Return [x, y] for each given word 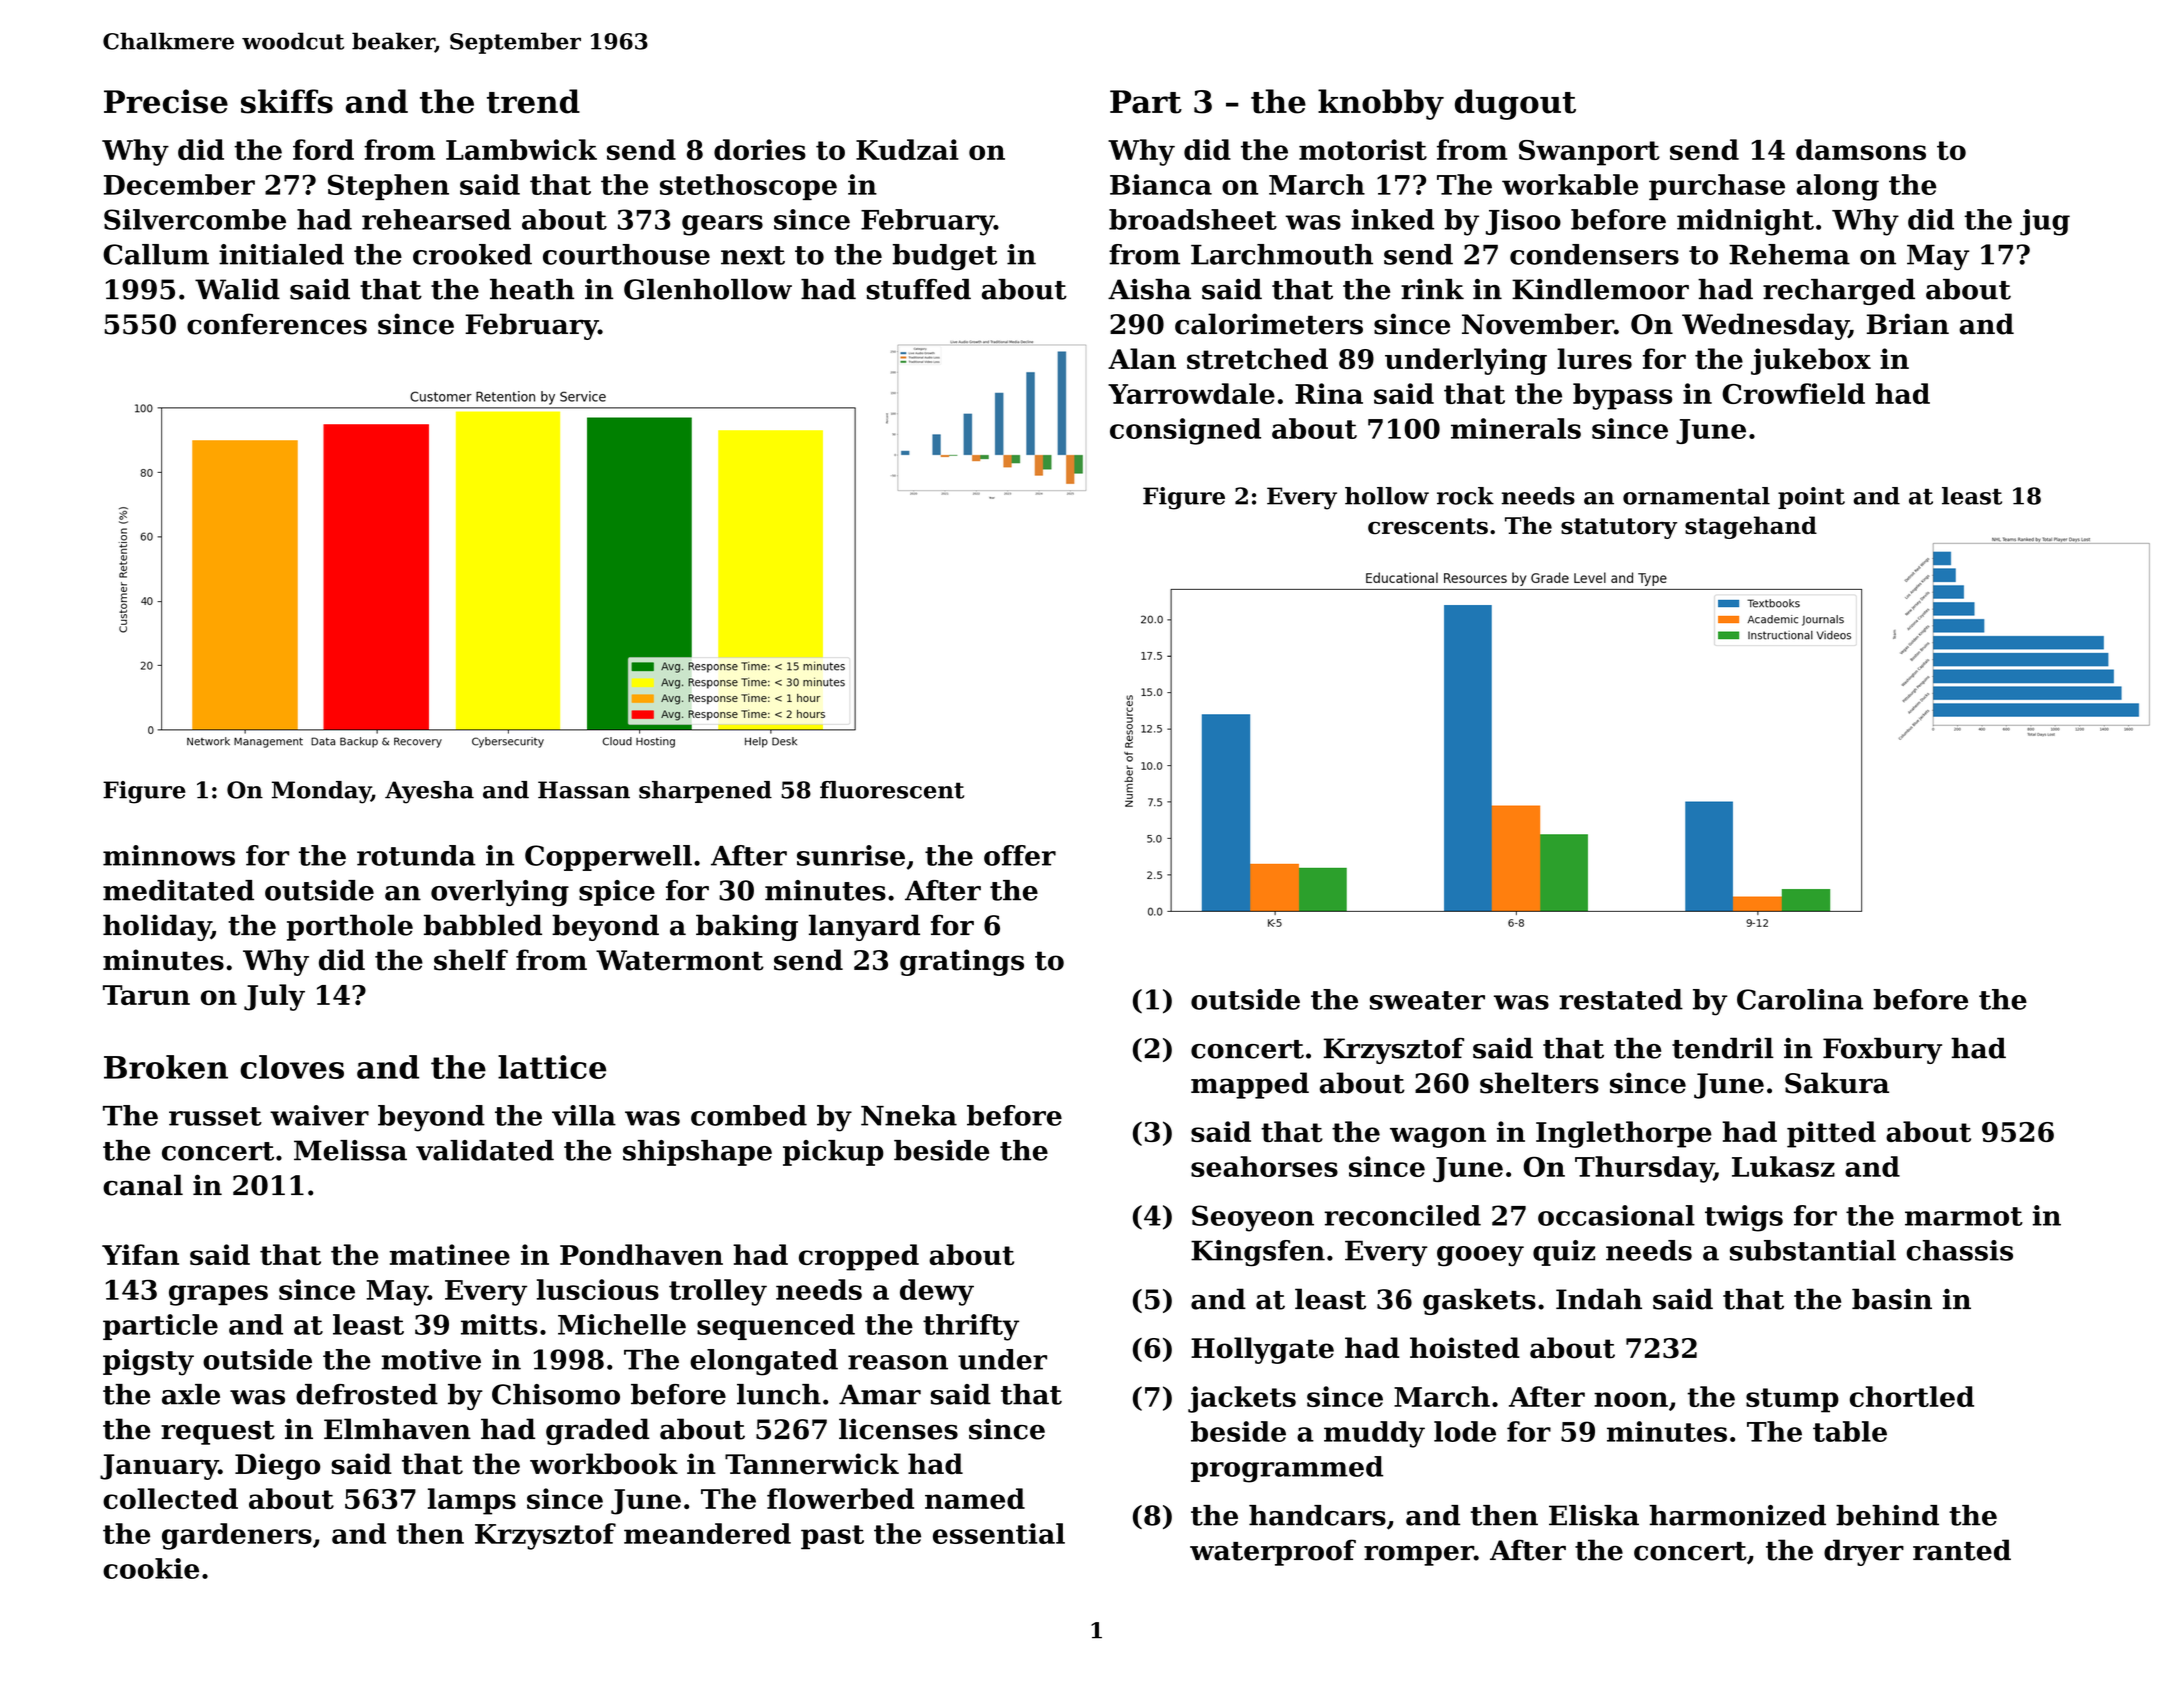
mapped [1250, 1085]
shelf [471, 960]
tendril [1723, 1048]
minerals [1516, 428]
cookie [151, 1568]
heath [532, 289]
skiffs [287, 101]
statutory [1619, 528]
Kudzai [907, 149]
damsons [1861, 149]
